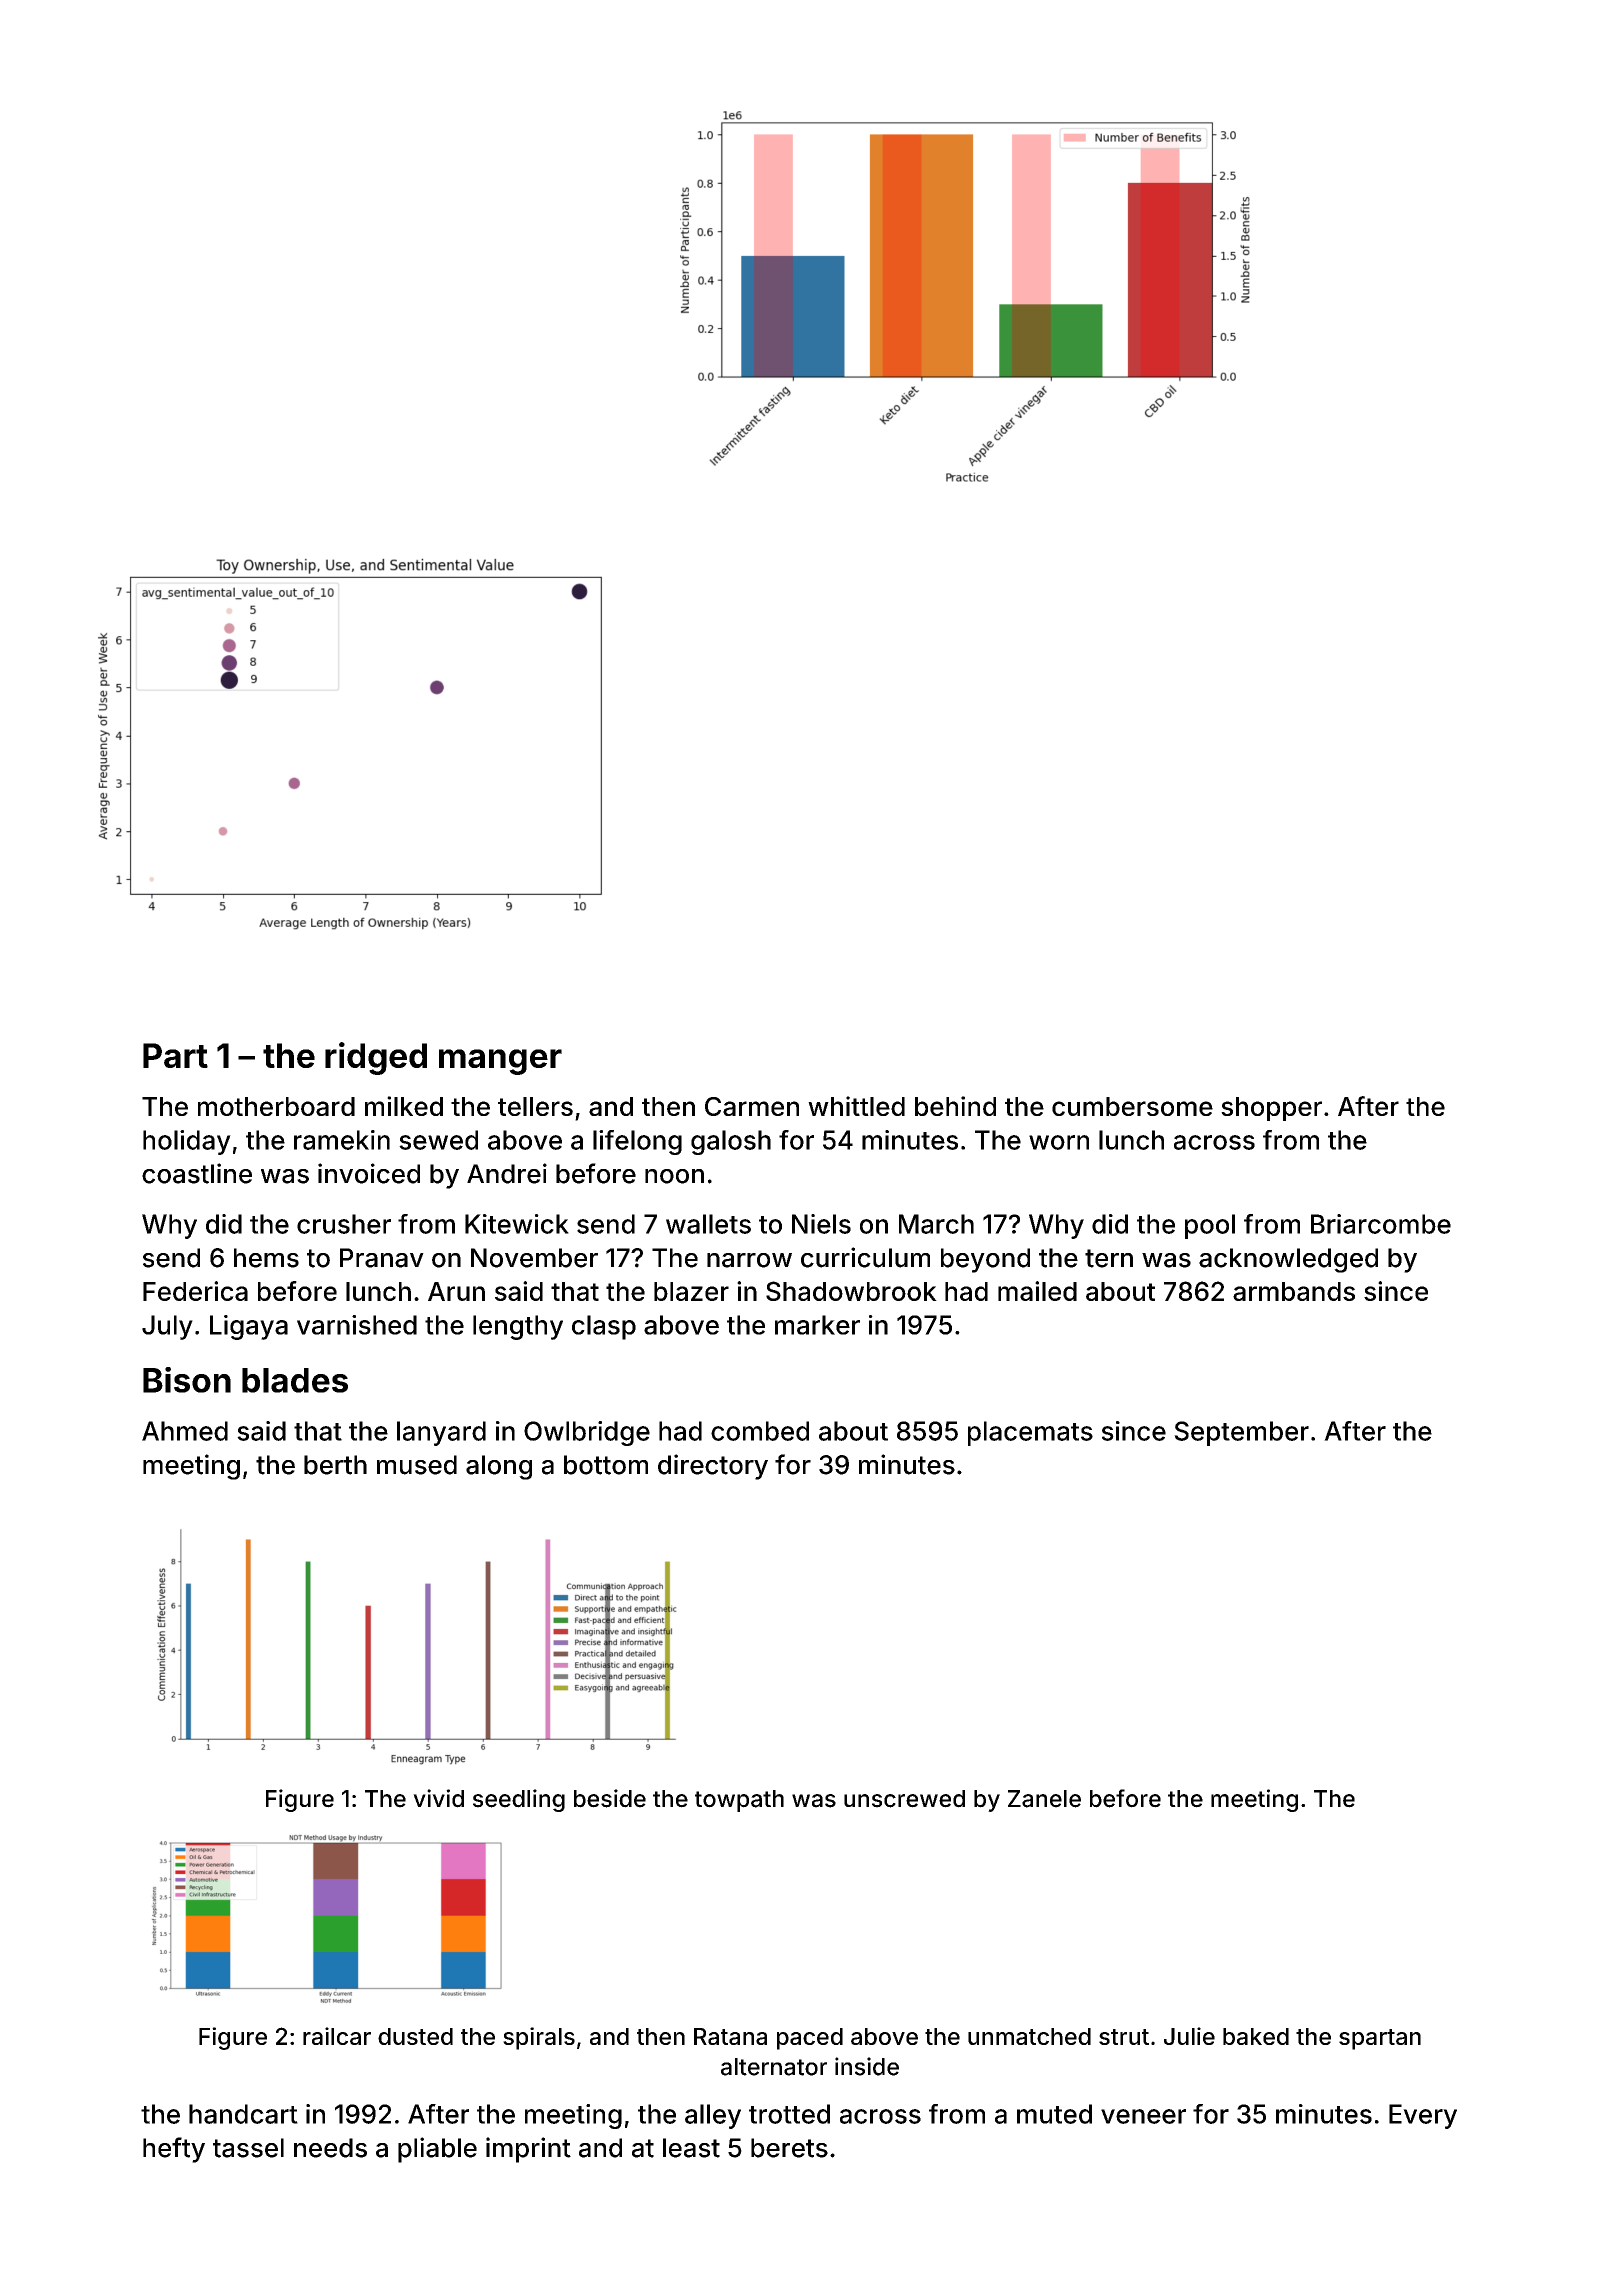 Image resolution: width=1620 pixels, height=2292 pixels. I want to click on unscrewed, so click(904, 1799).
